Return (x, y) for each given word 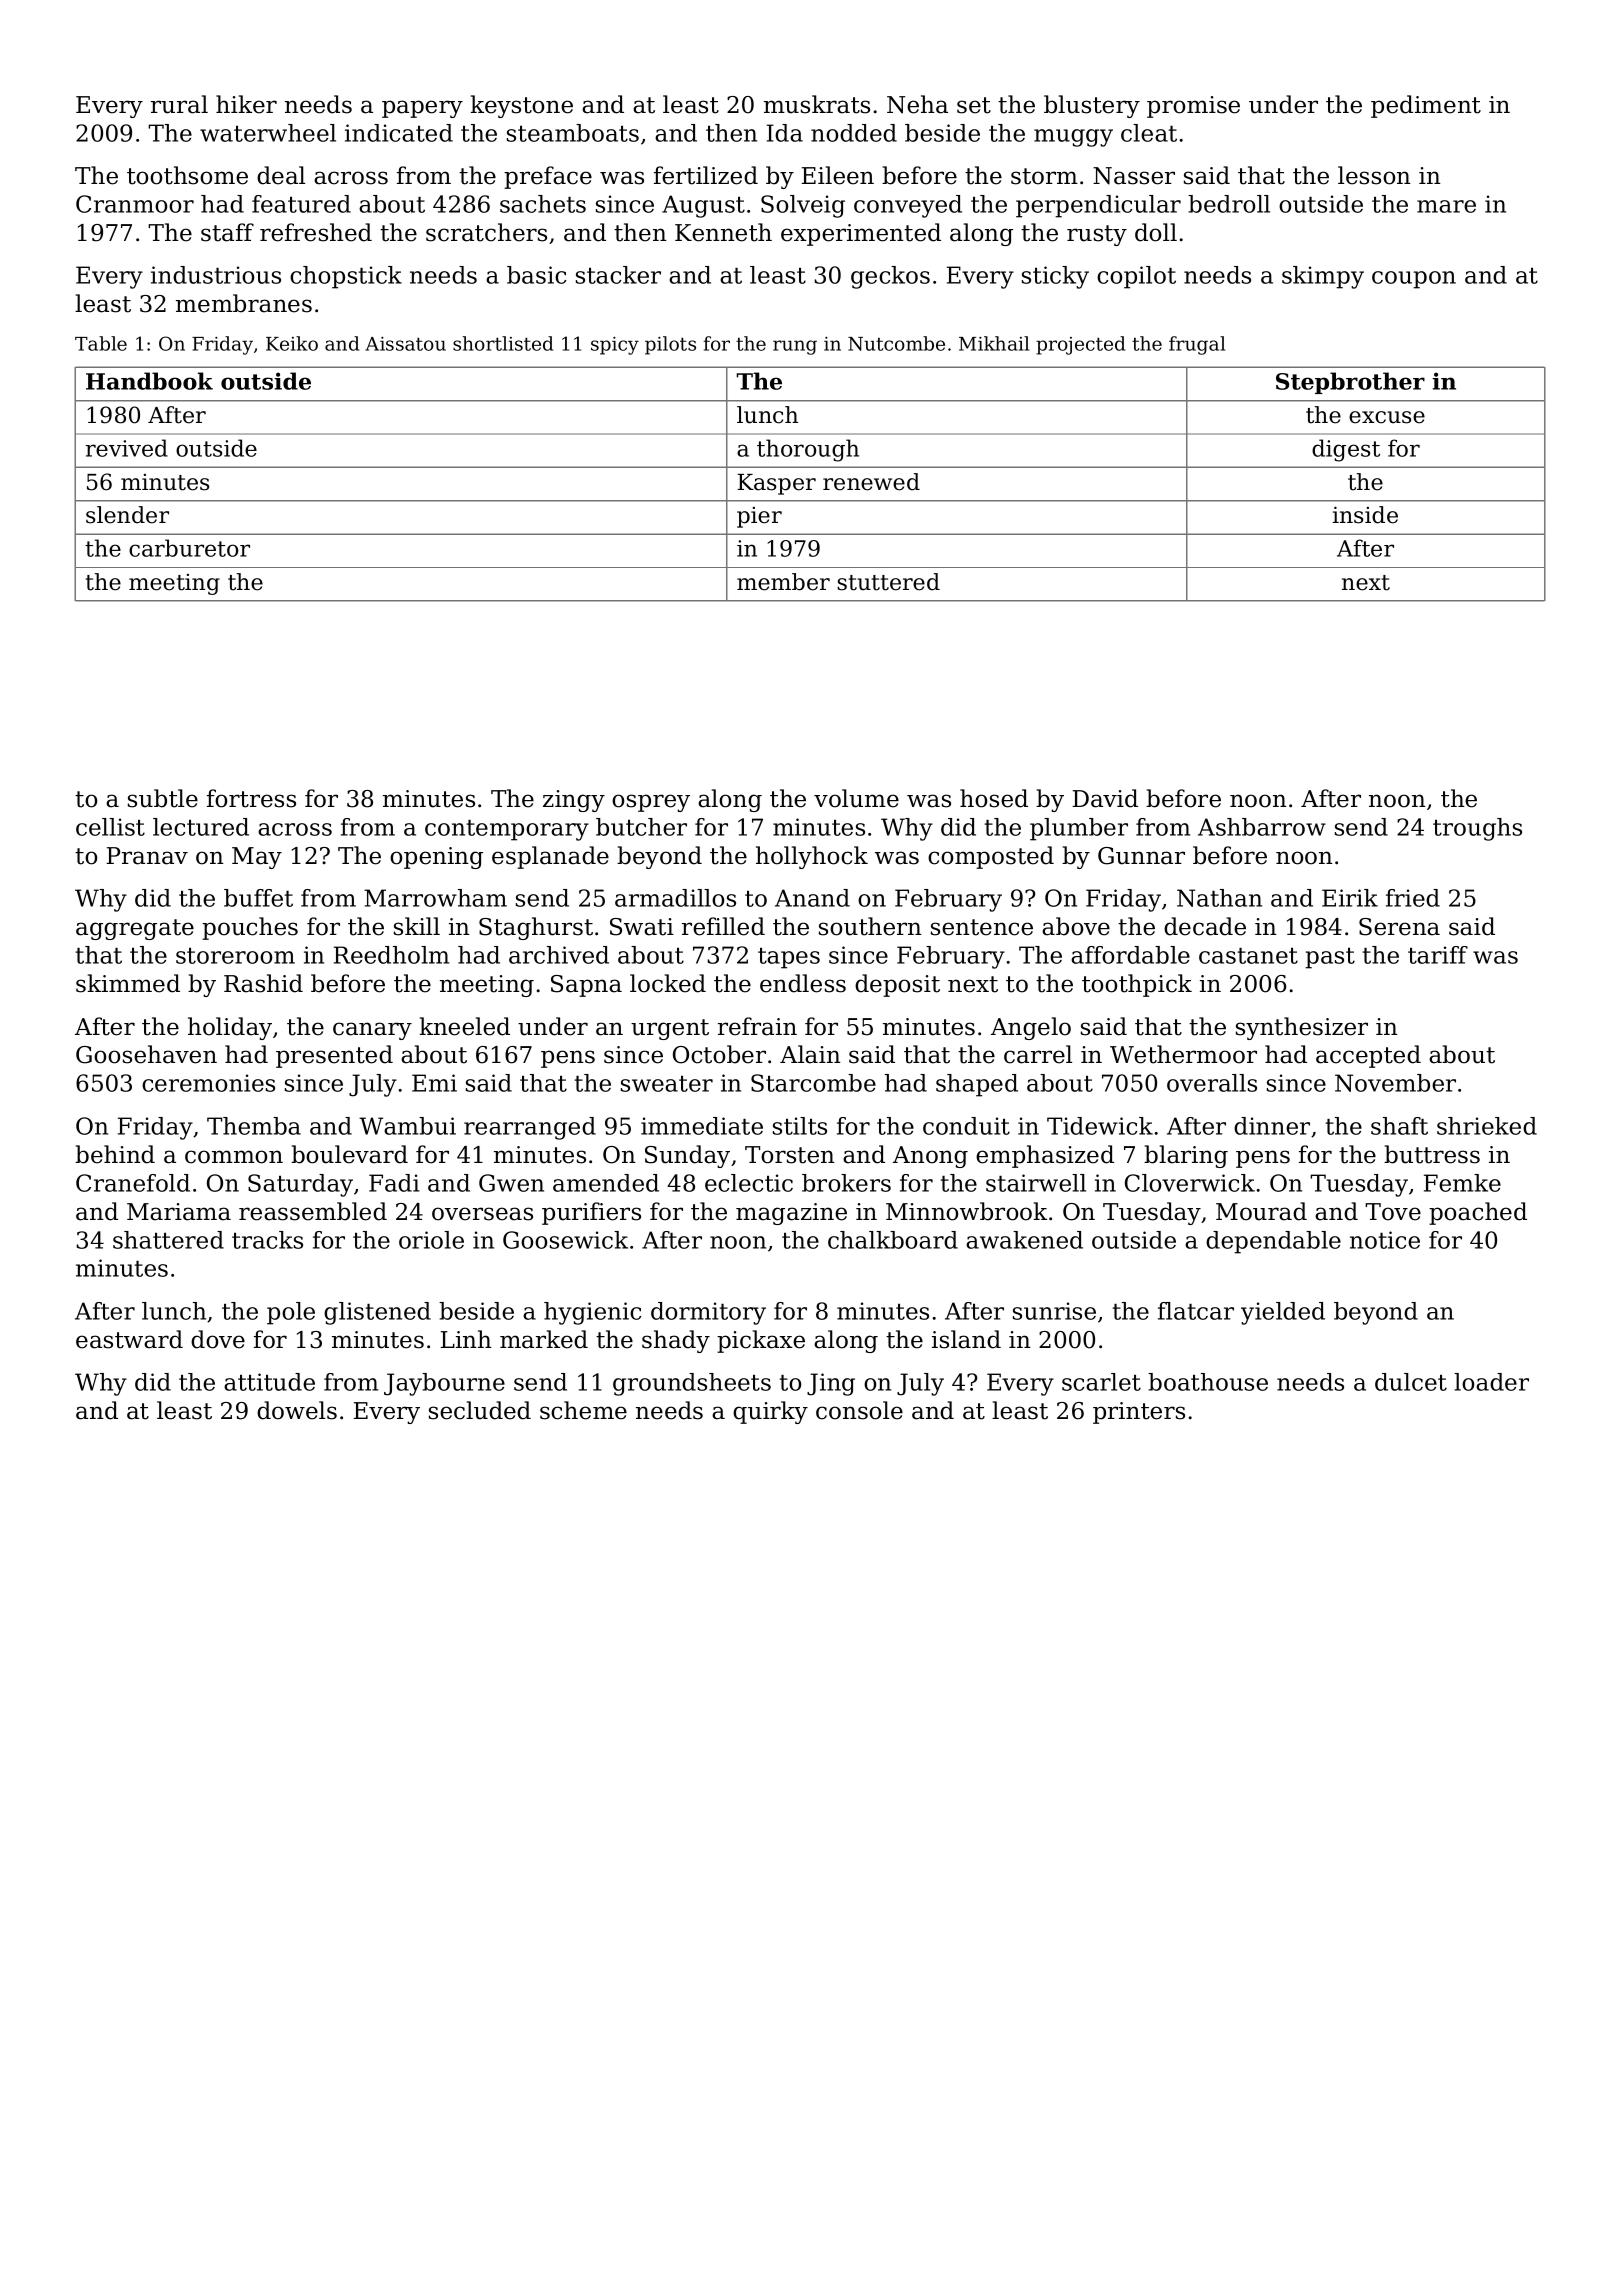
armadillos (675, 898)
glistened (377, 1313)
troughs (1477, 829)
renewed (871, 482)
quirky (770, 1412)
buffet (258, 898)
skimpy (1323, 277)
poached (1478, 1213)
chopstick (346, 277)
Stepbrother (1350, 383)
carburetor (189, 548)
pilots (670, 345)
